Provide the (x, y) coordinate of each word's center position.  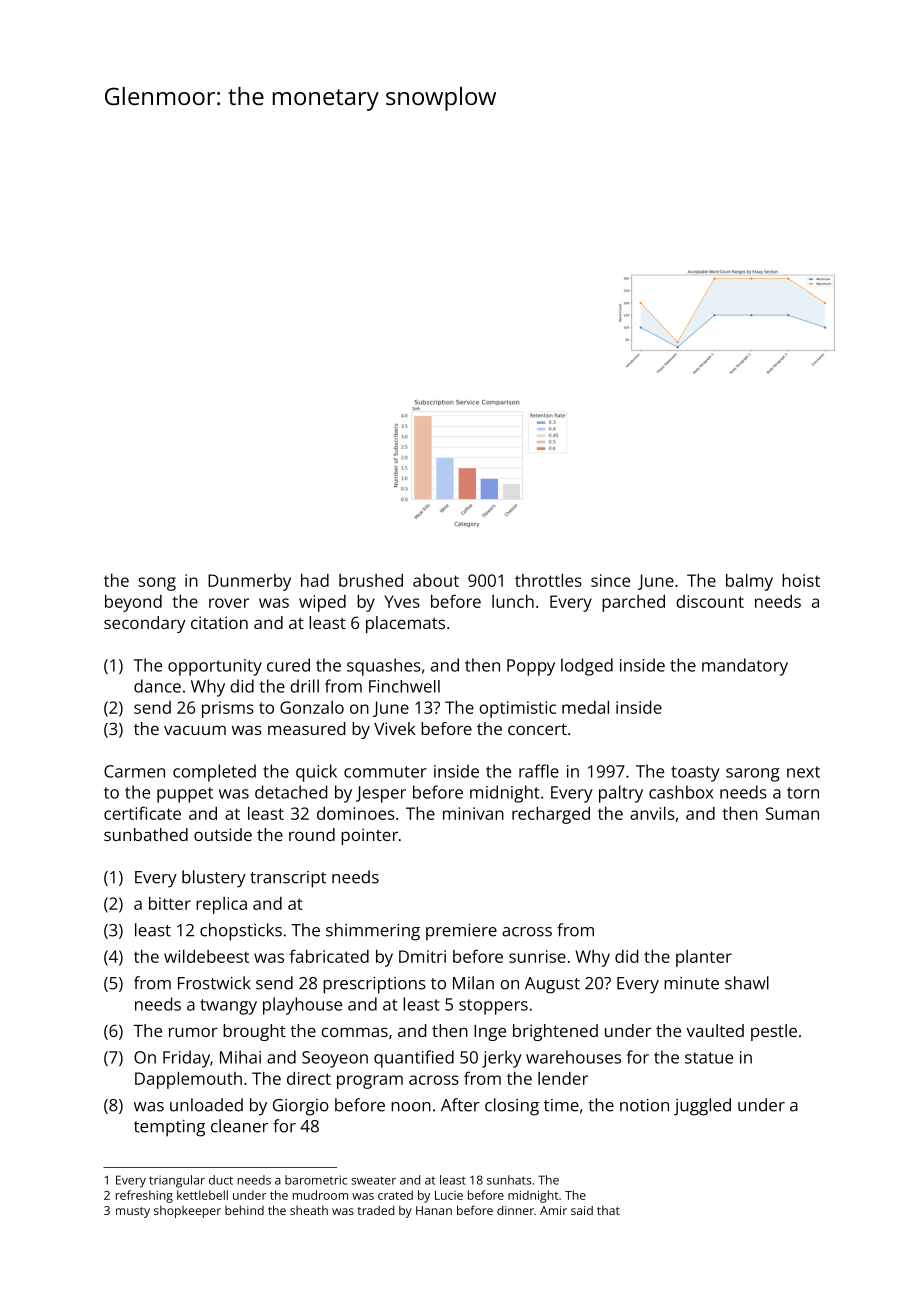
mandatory (745, 667)
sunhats (509, 1180)
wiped (322, 603)
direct (309, 1078)
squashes (384, 667)
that (608, 1210)
